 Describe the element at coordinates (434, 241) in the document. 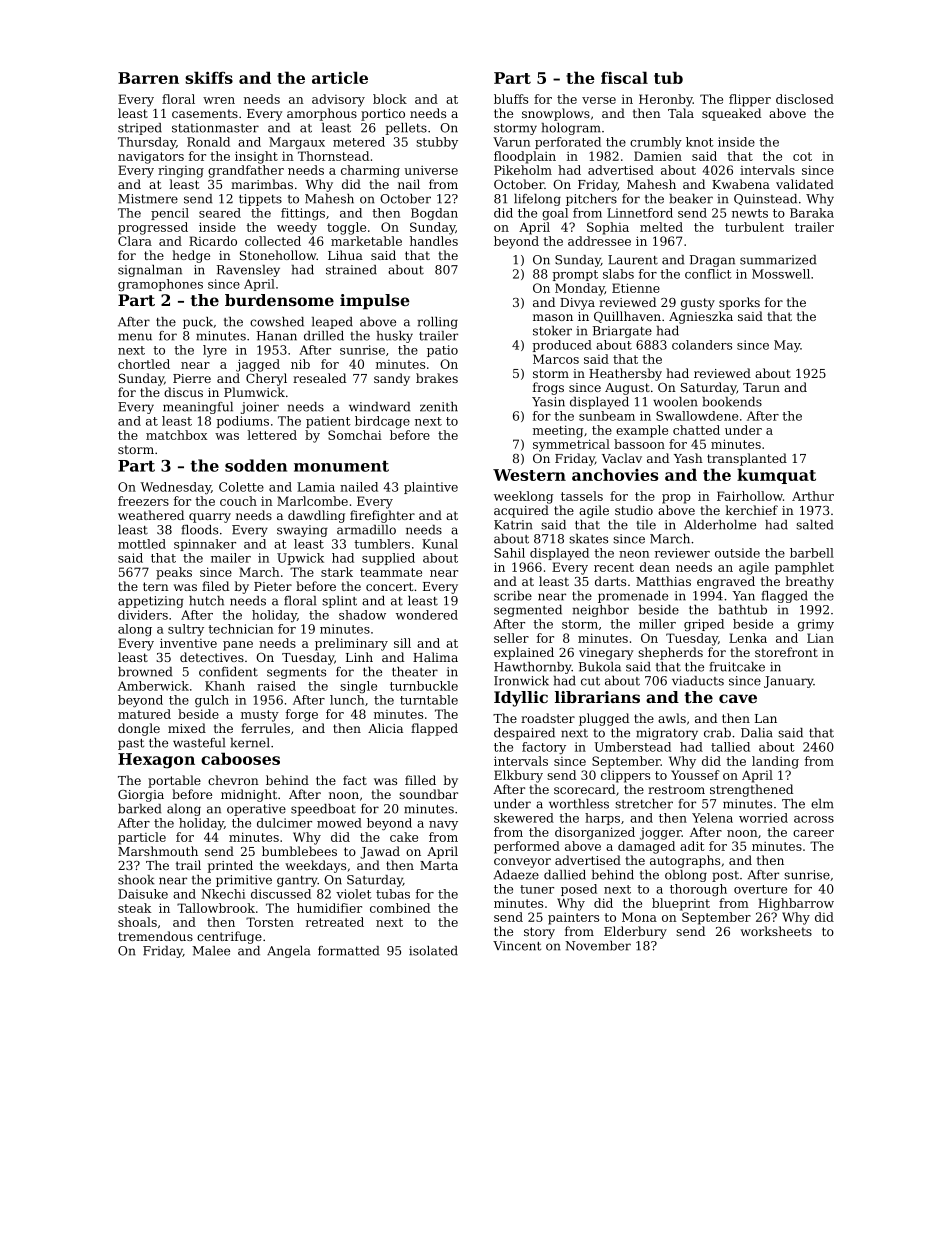

I see `handles` at that location.
